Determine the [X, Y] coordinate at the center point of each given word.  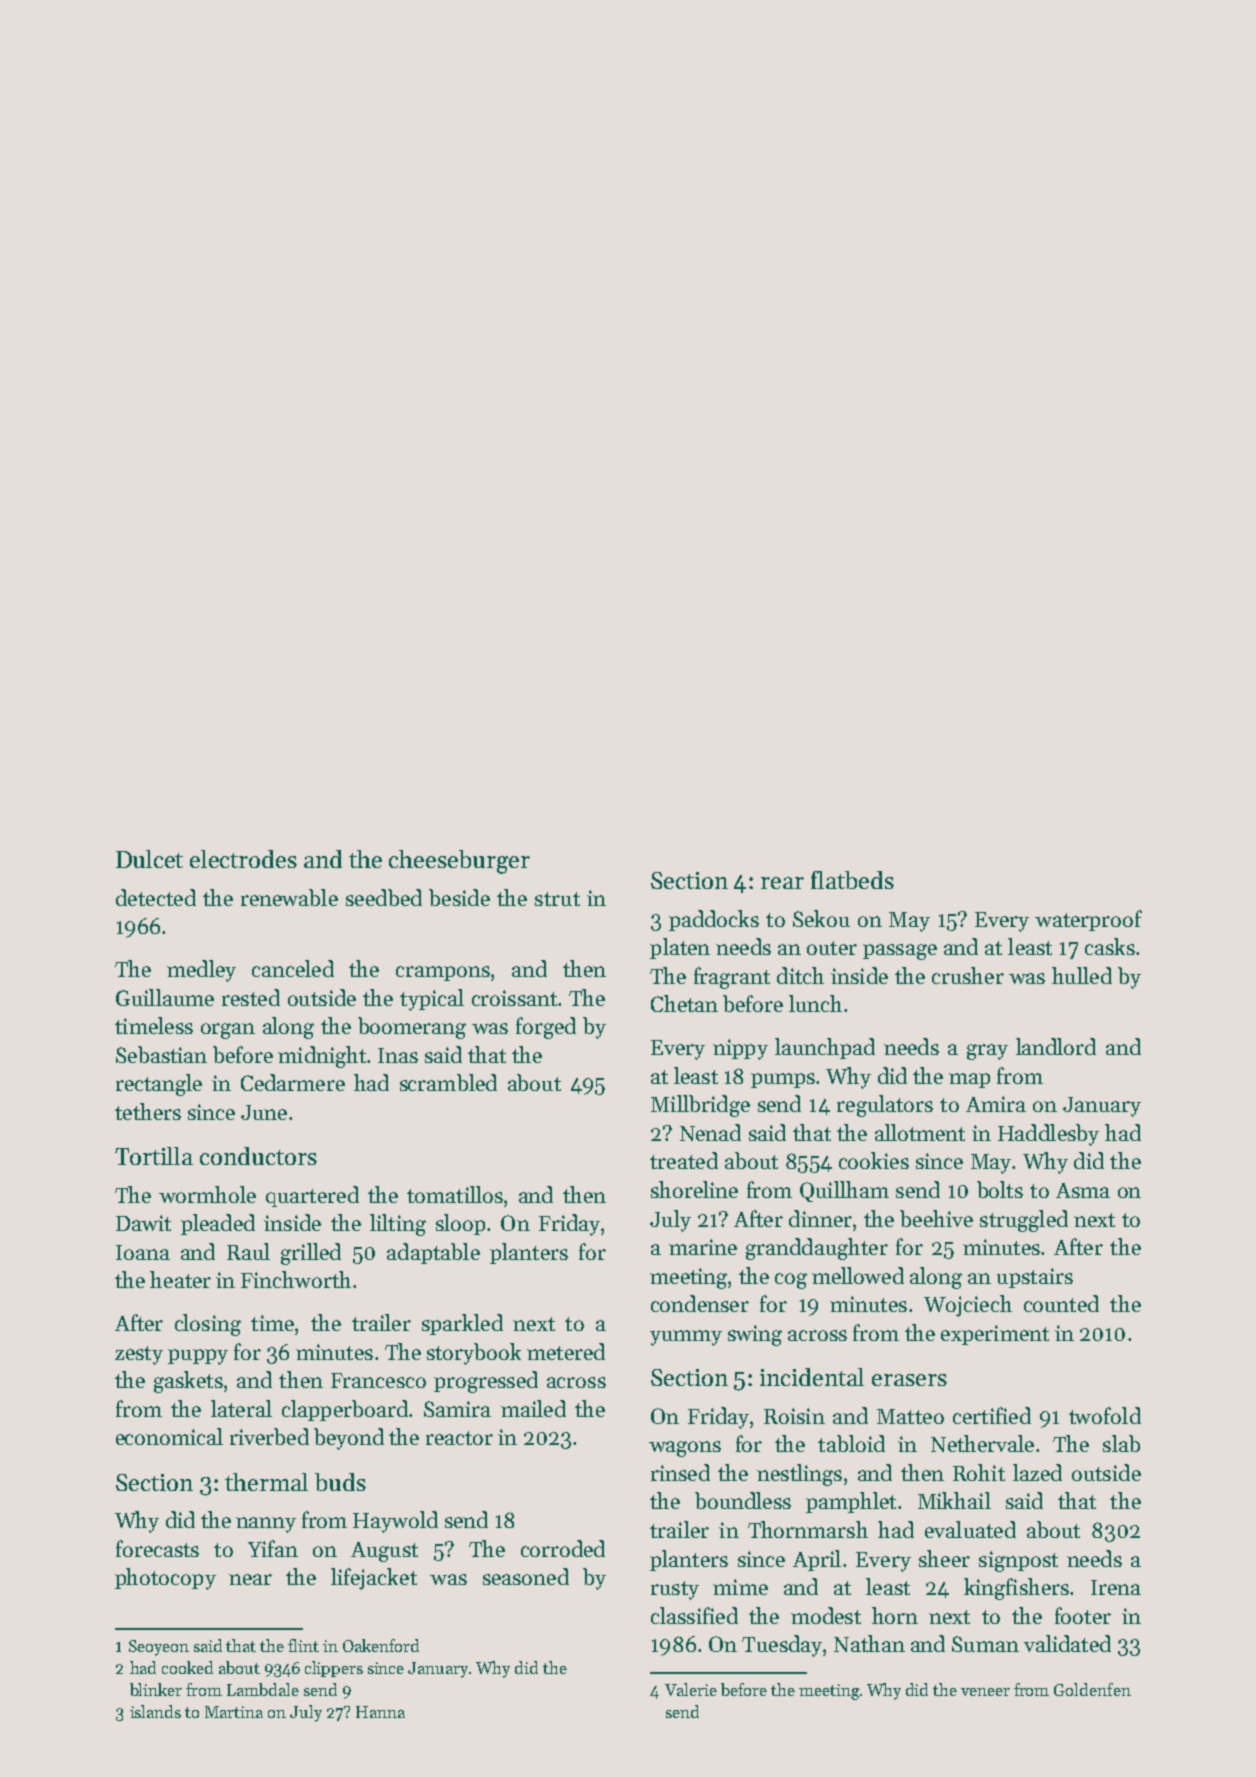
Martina [234, 1712]
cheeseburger [459, 862]
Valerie [691, 1689]
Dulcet [149, 859]
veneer [985, 1692]
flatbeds [852, 880]
